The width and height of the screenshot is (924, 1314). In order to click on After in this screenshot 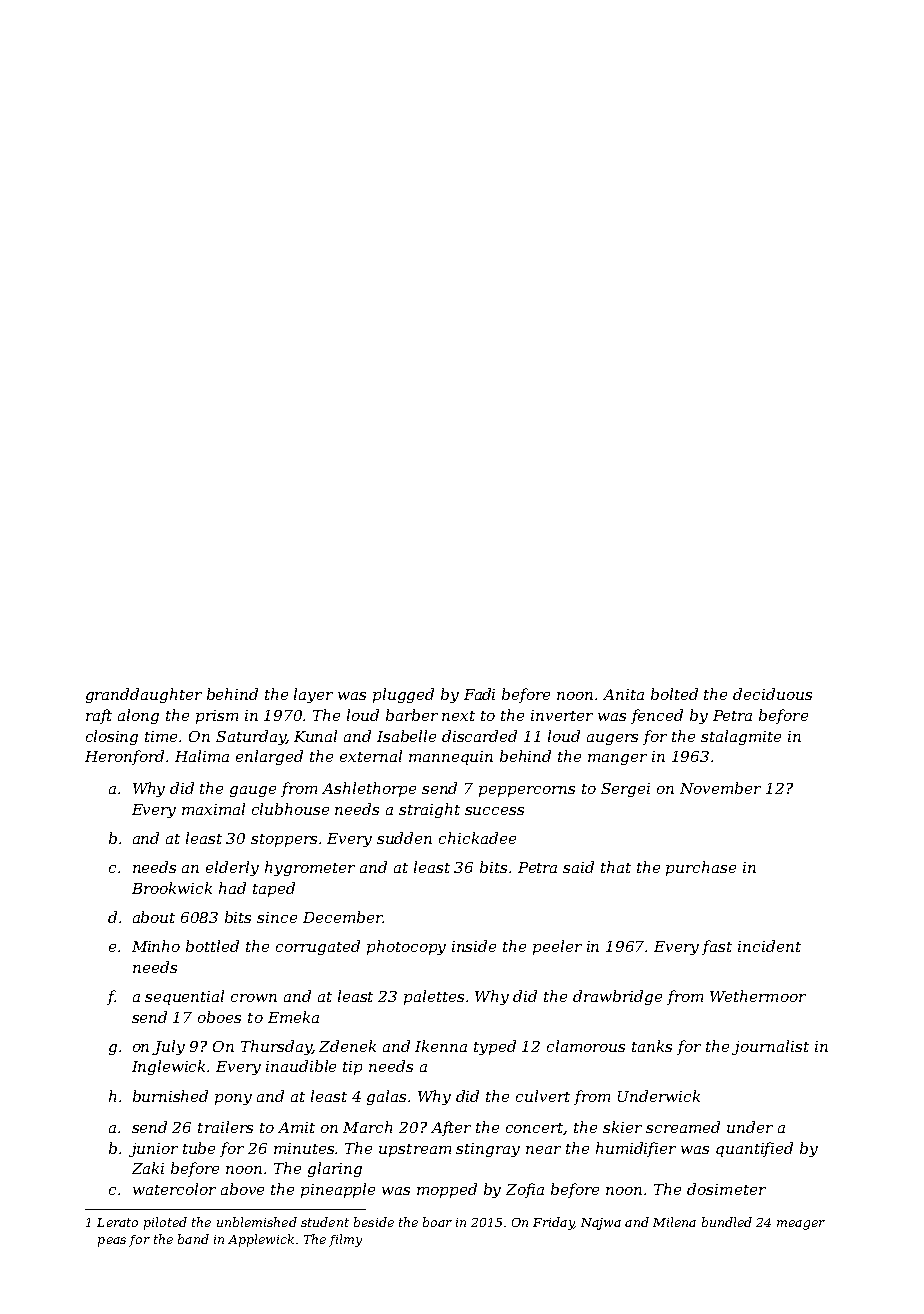, I will do `click(451, 1128)`.
